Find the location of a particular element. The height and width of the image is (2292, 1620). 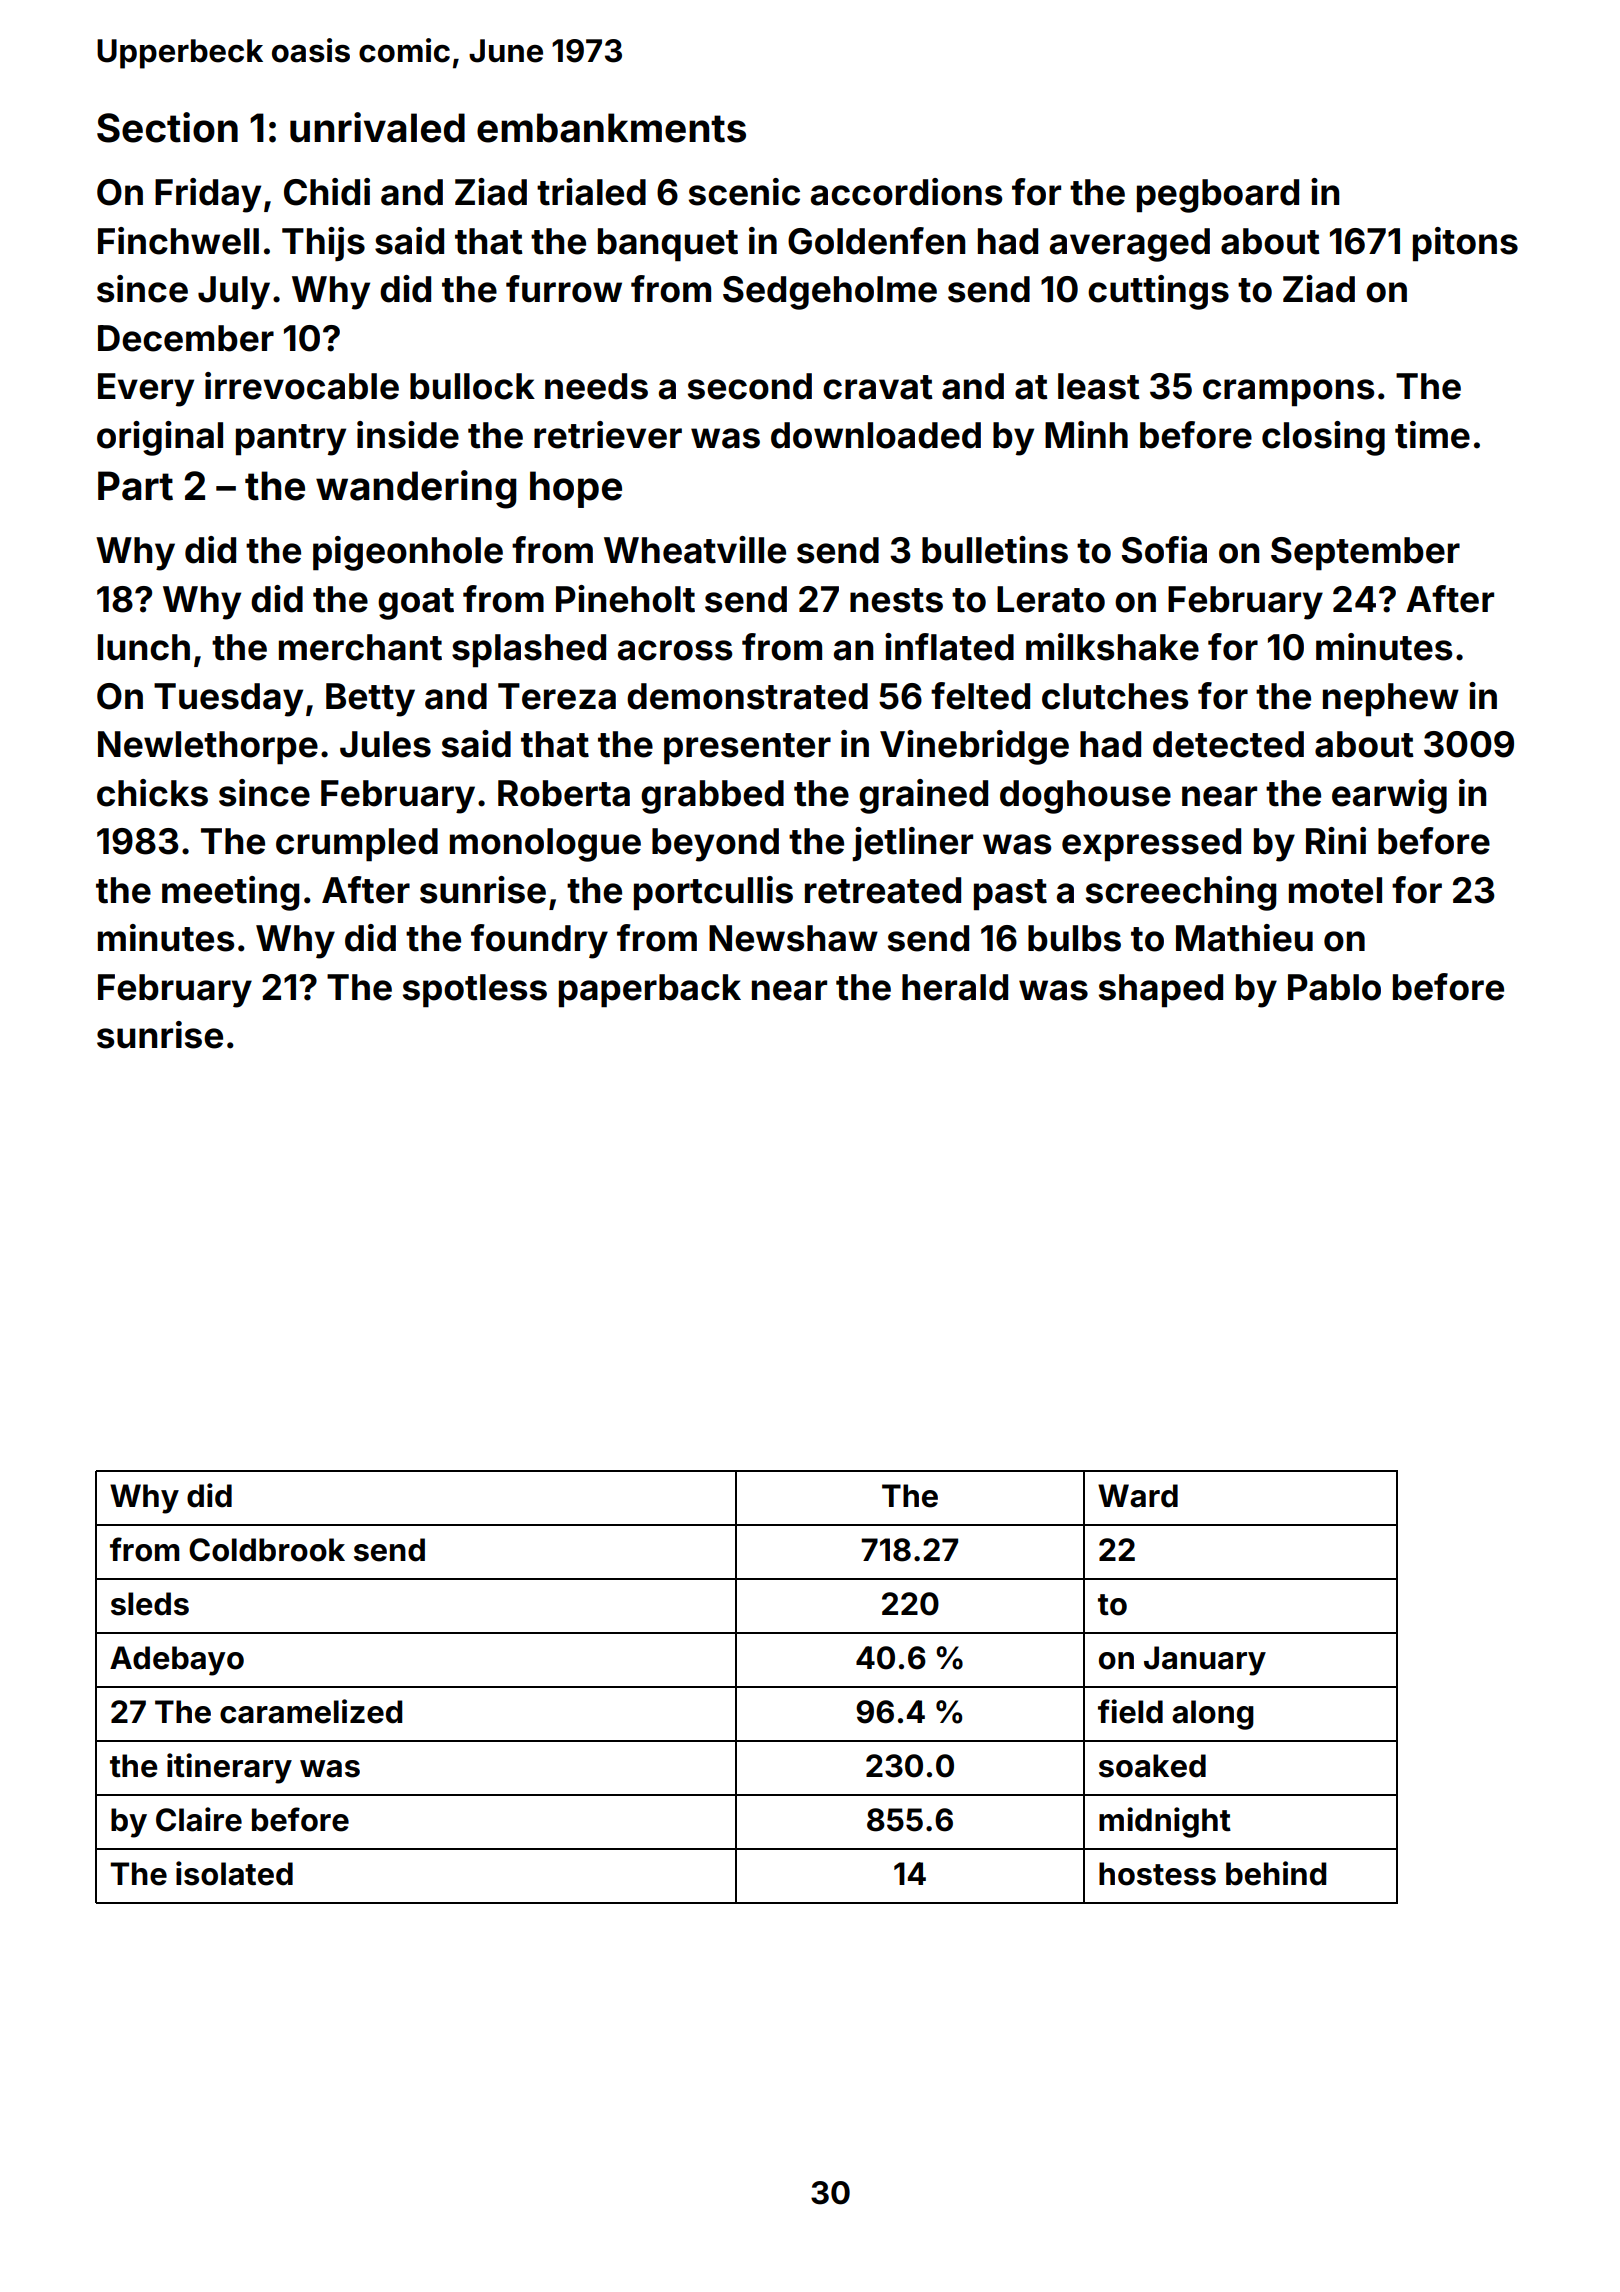

Finchwell is located at coordinates (178, 241).
